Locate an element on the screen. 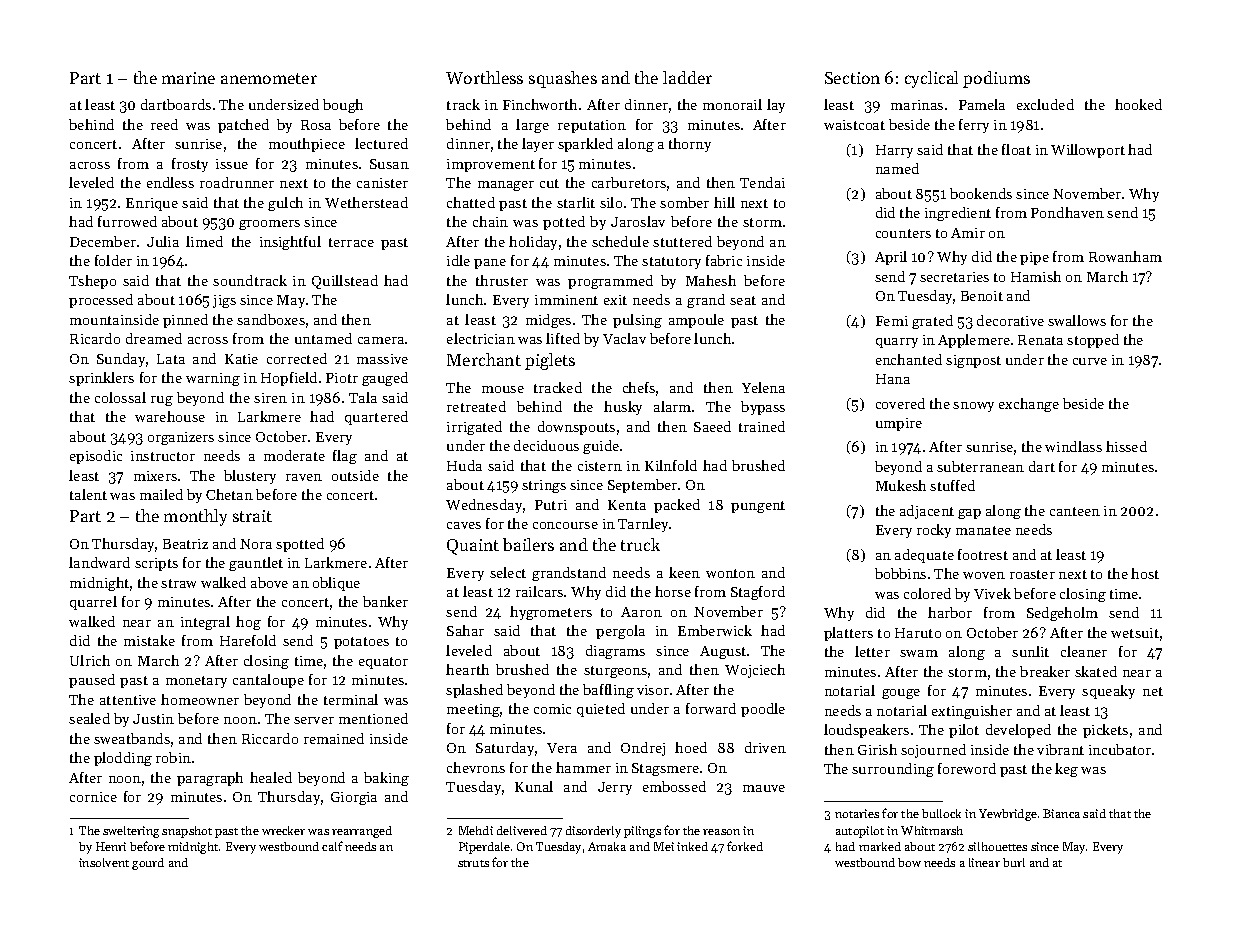 Image resolution: width=1233 pixels, height=952 pixels. gourd is located at coordinates (148, 864).
